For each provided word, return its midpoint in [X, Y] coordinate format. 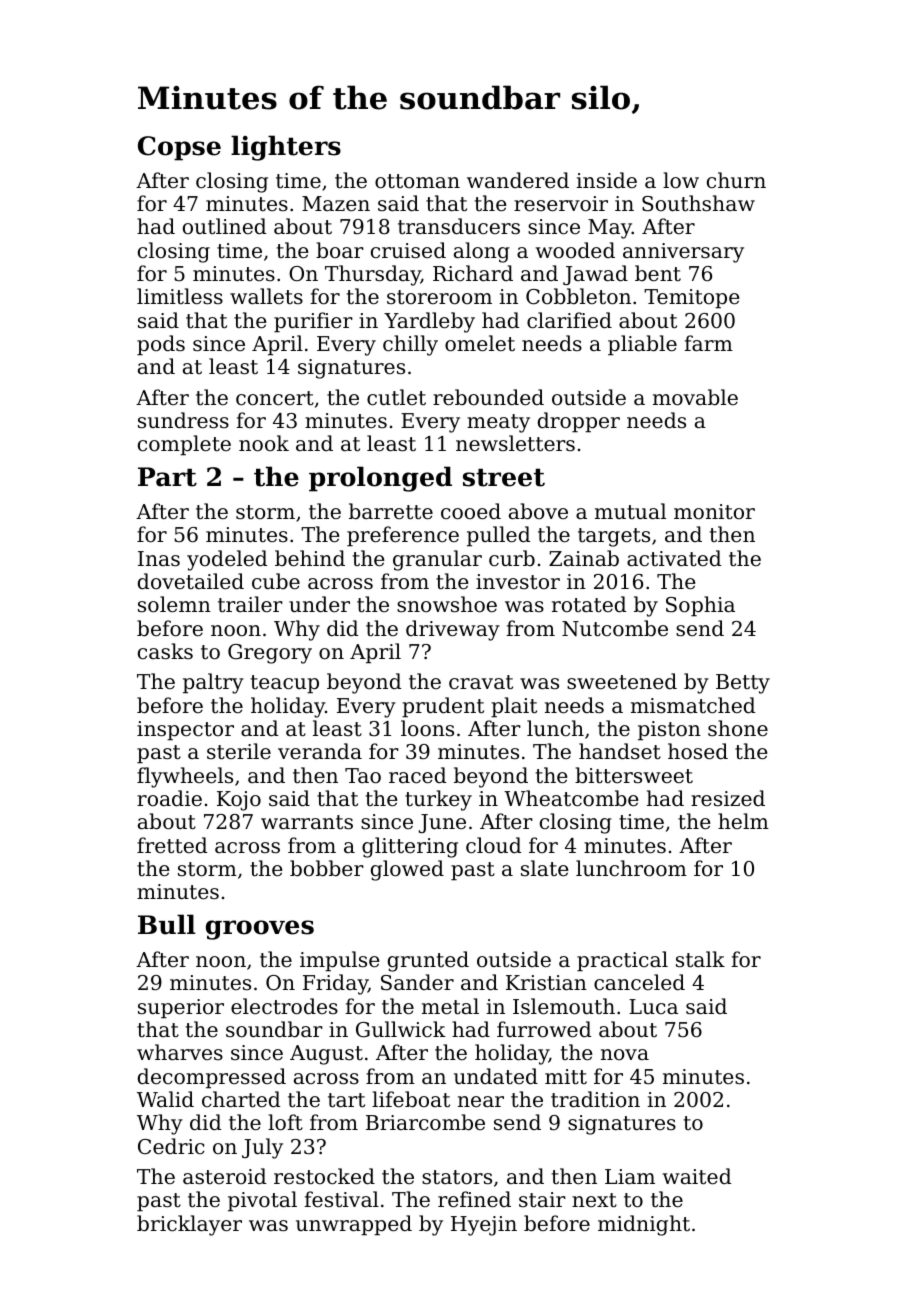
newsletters [515, 443]
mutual [630, 511]
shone [738, 728]
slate [545, 868]
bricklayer [189, 1225]
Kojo [239, 801]
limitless [180, 296]
